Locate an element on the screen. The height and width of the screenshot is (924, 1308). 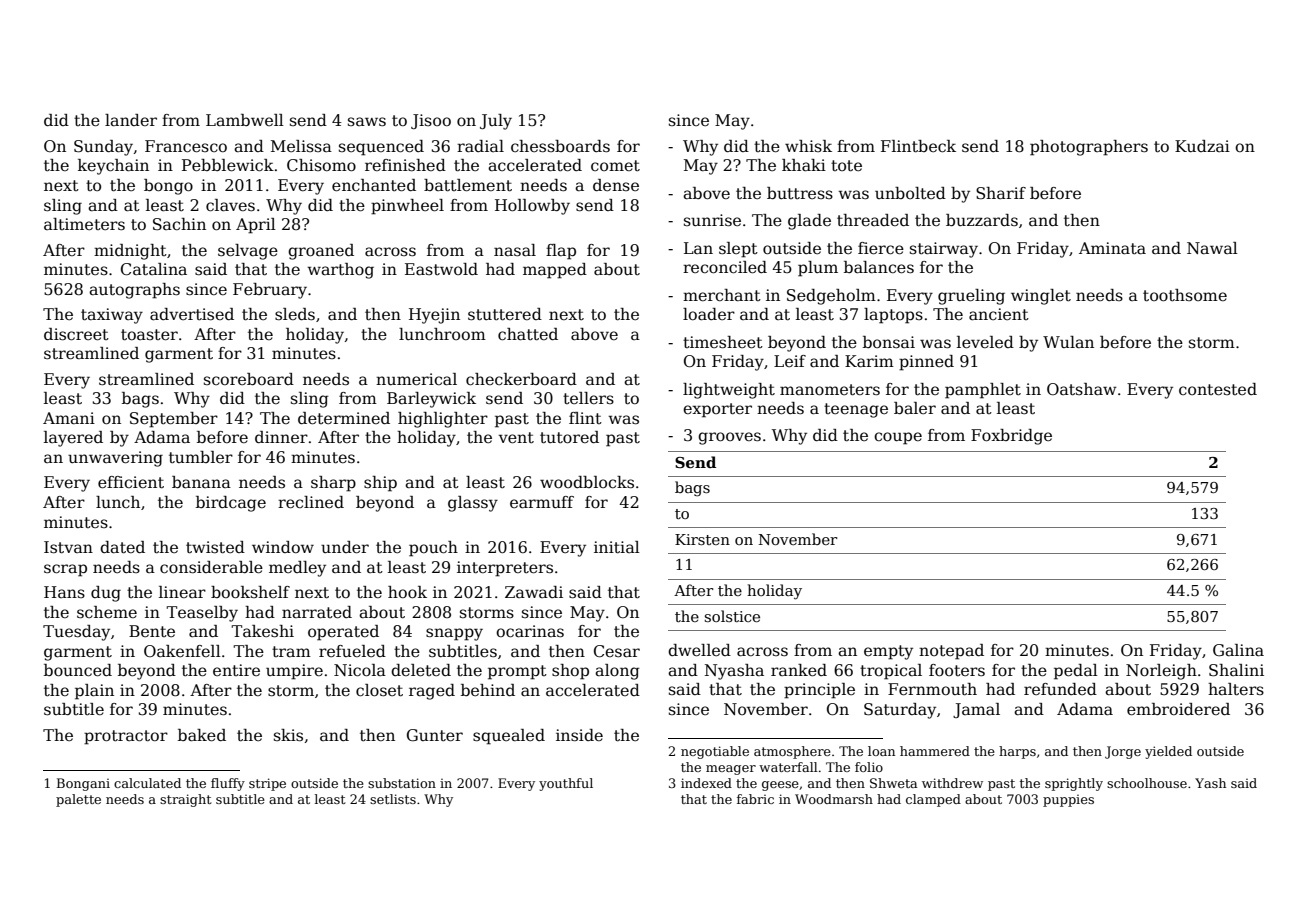
July is located at coordinates (496, 122).
